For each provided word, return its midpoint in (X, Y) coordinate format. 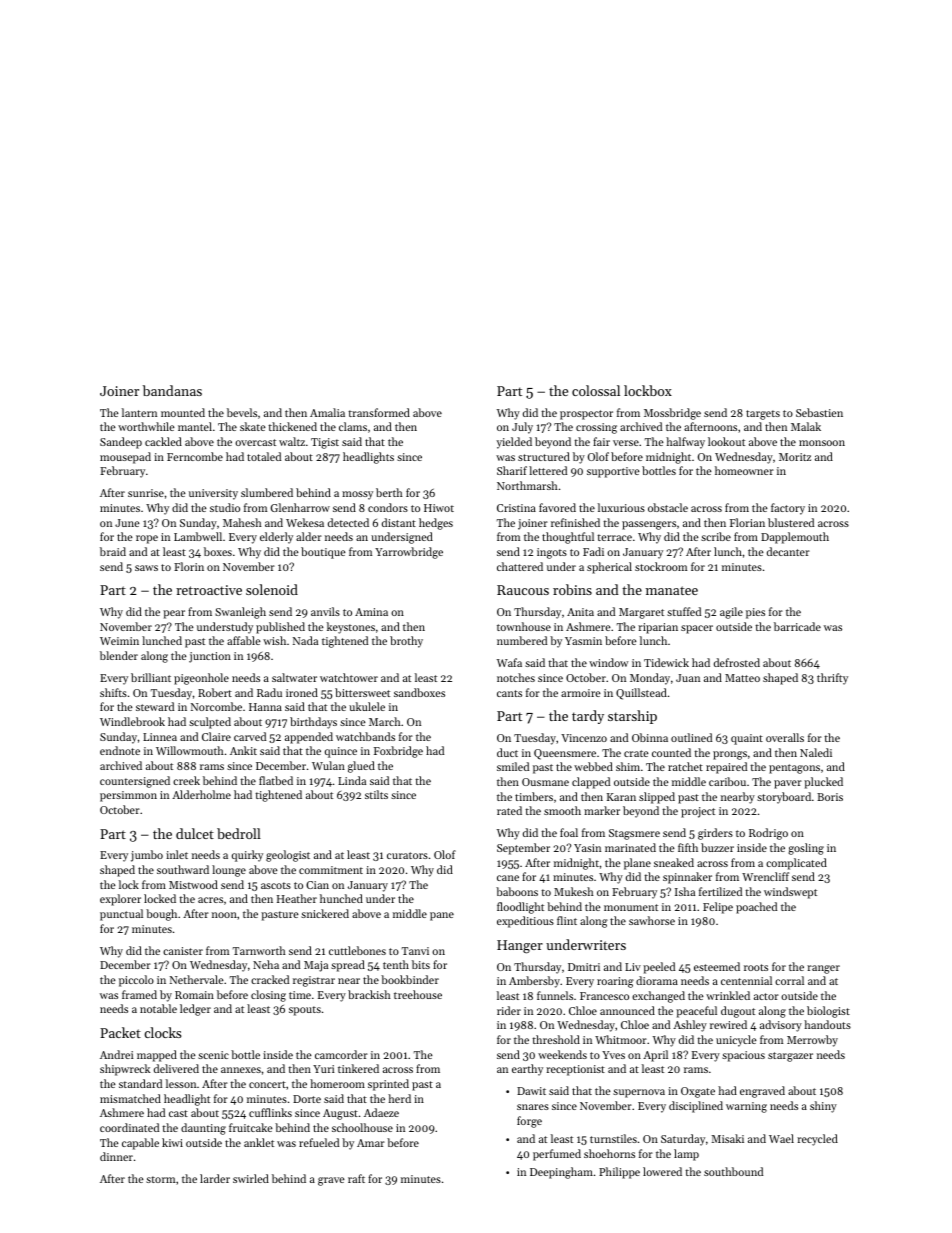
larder (215, 1178)
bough (161, 915)
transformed (379, 412)
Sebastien (819, 412)
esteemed (717, 966)
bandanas (172, 390)
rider (509, 1010)
